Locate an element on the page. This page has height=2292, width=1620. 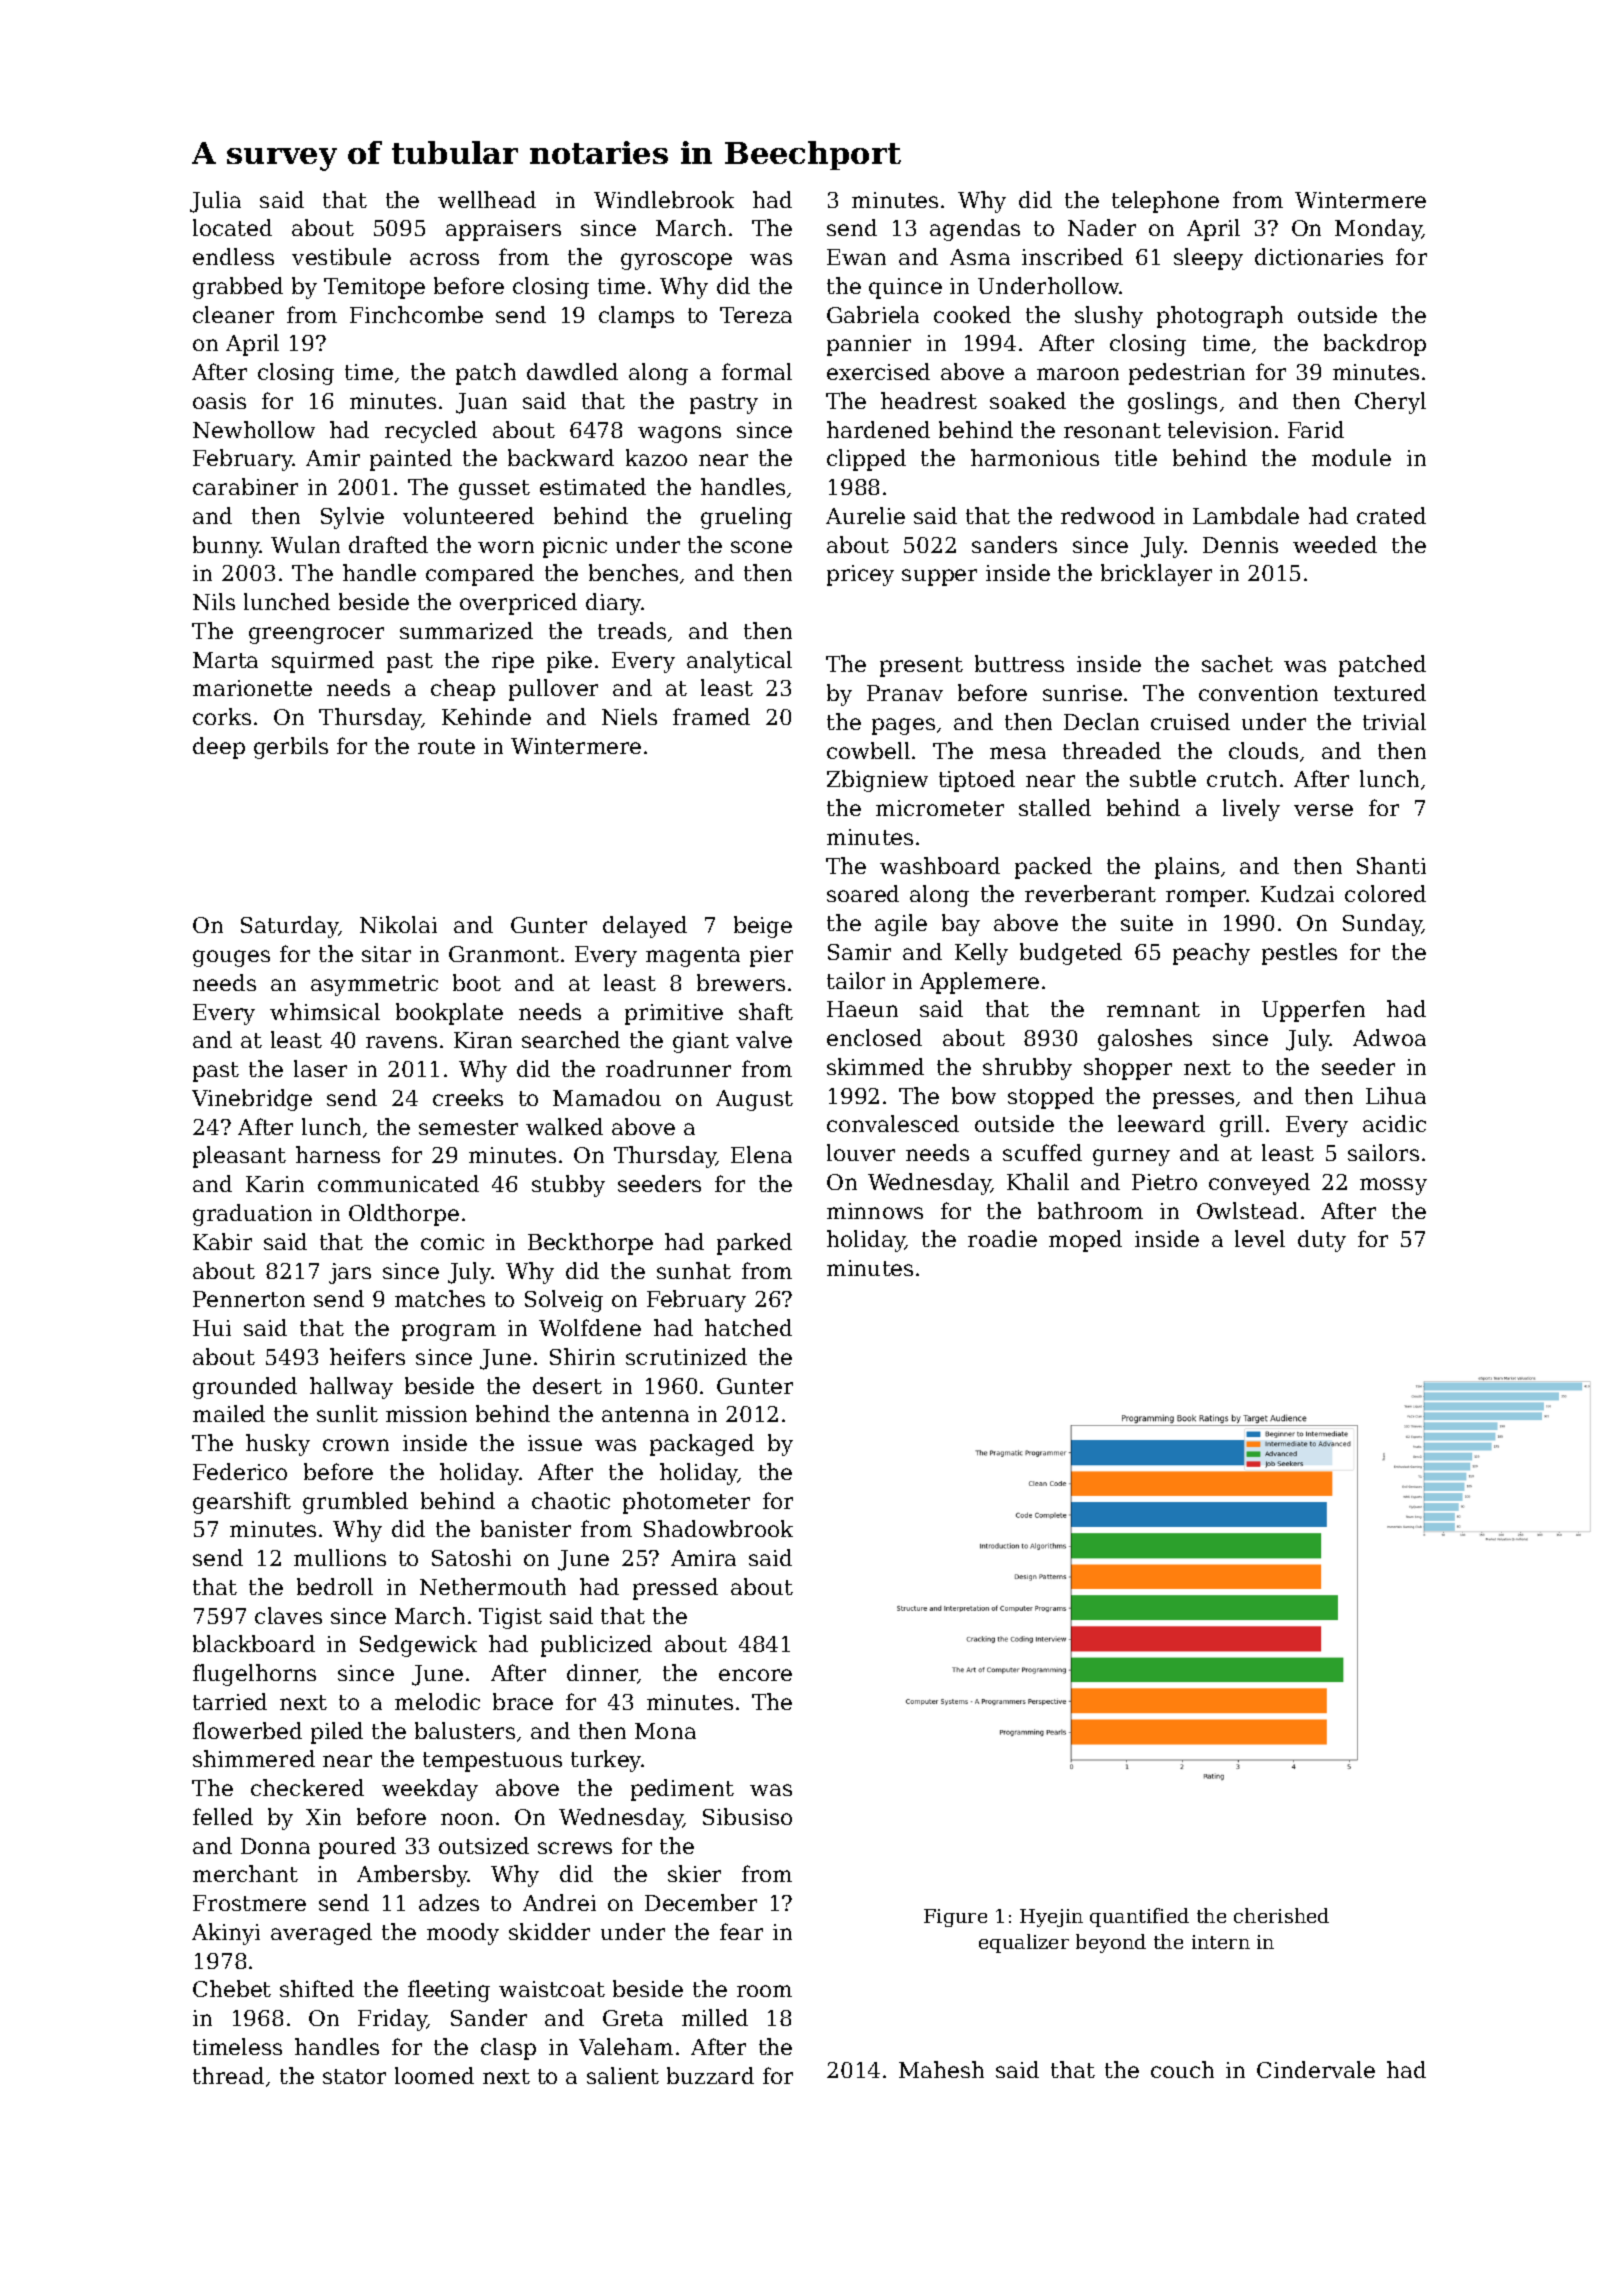
Ewan is located at coordinates (856, 257).
